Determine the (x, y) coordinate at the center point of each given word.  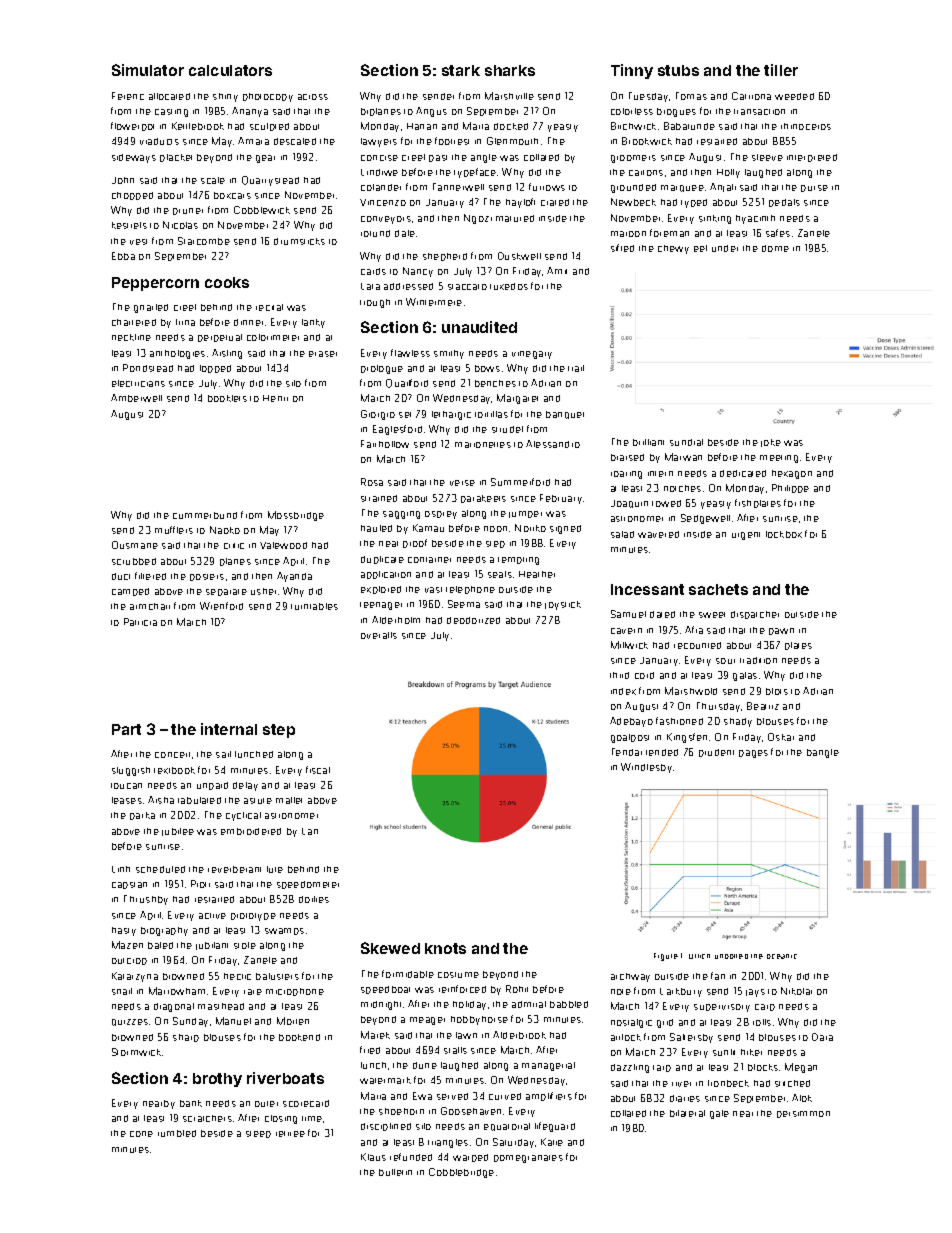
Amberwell (136, 398)
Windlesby (646, 768)
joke (771, 443)
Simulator (148, 70)
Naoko (225, 530)
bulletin (395, 1172)
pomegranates (528, 1159)
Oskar (781, 737)
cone (141, 1134)
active (212, 916)
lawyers (379, 142)
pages (753, 754)
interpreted (812, 158)
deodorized (473, 620)
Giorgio (378, 415)
